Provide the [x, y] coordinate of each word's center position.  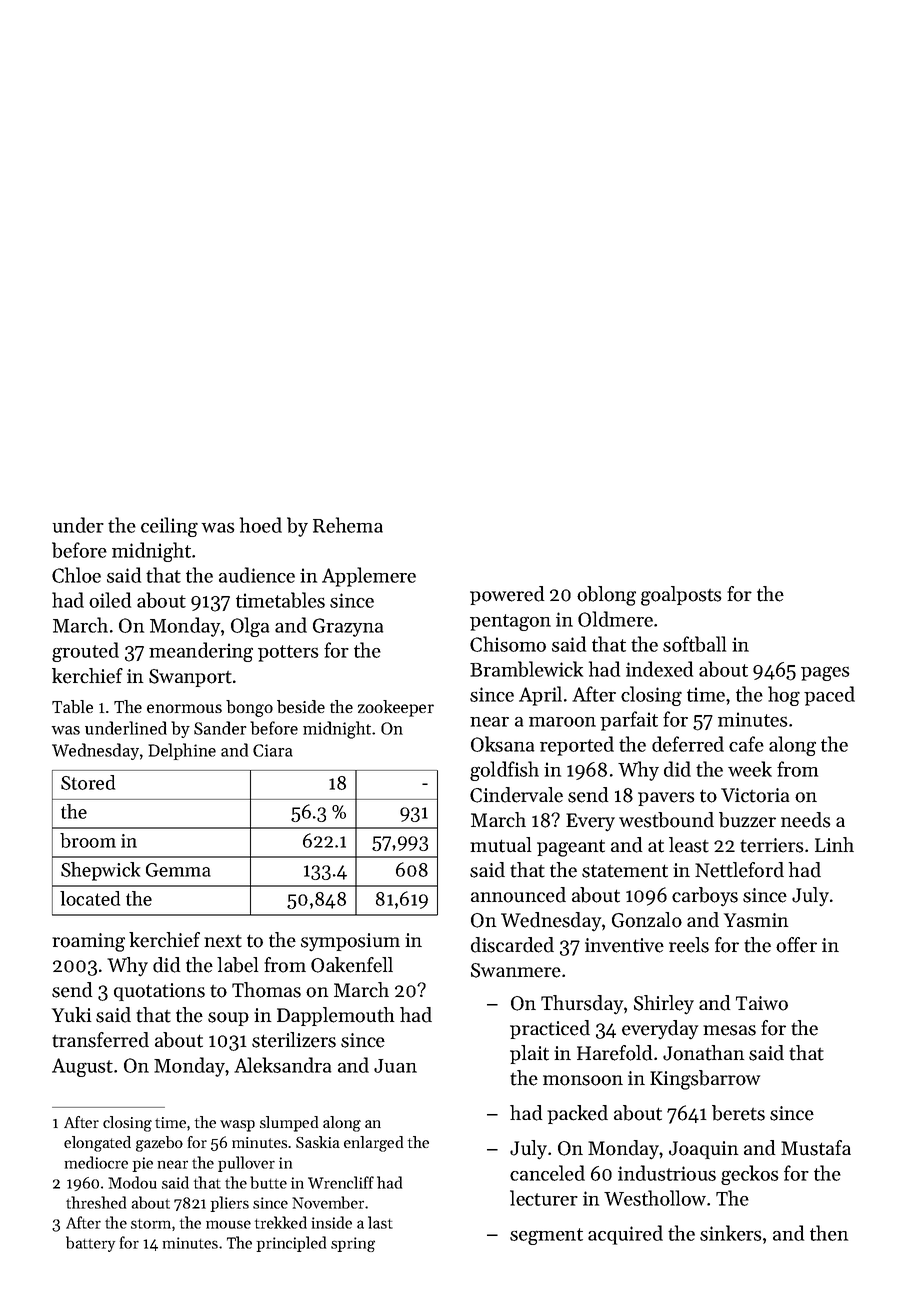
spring [353, 1244]
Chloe [76, 575]
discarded [512, 945]
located [90, 898]
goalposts [681, 596]
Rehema [348, 525]
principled [291, 1244]
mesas [729, 1030]
